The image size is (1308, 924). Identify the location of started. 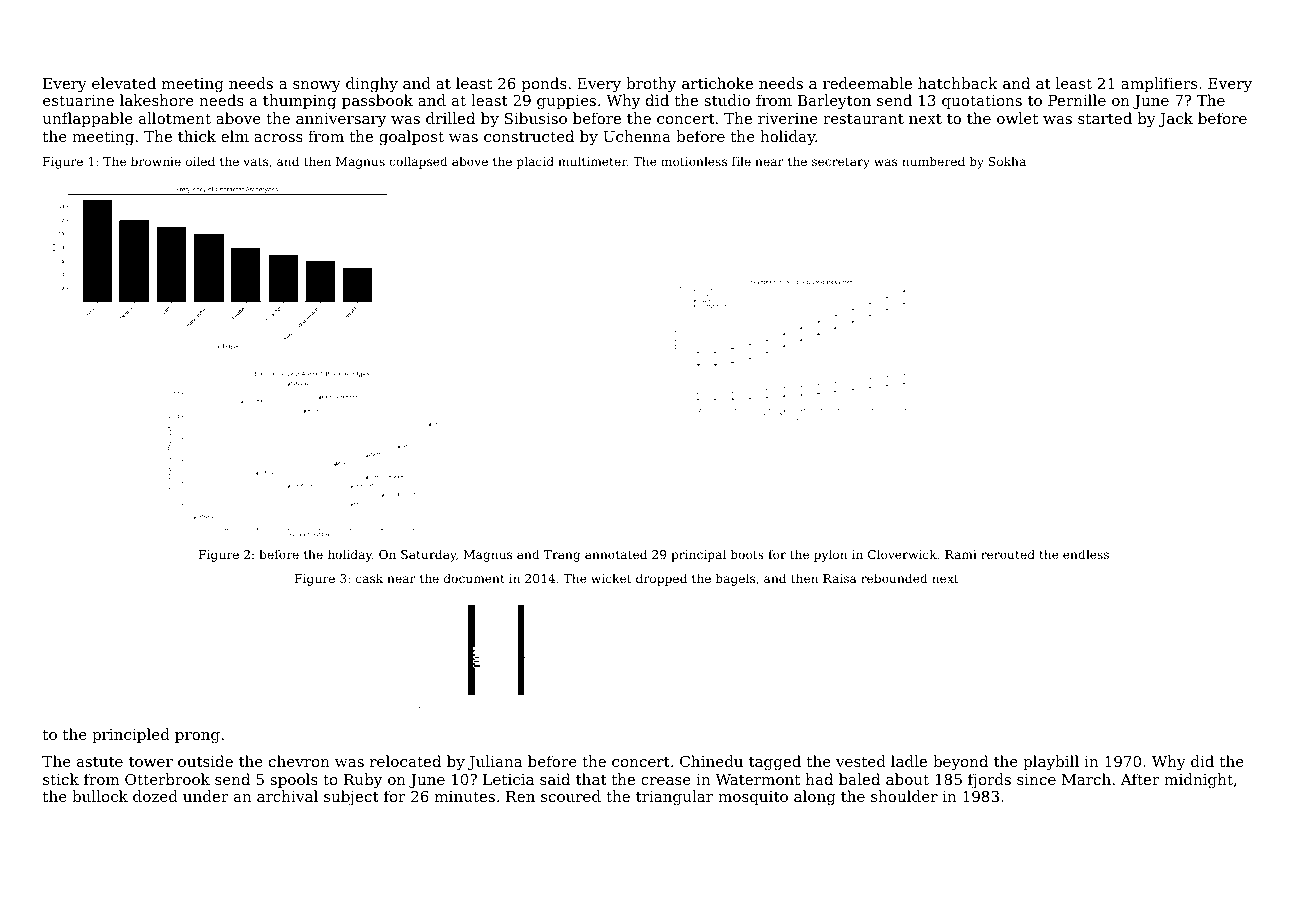
(1105, 118).
